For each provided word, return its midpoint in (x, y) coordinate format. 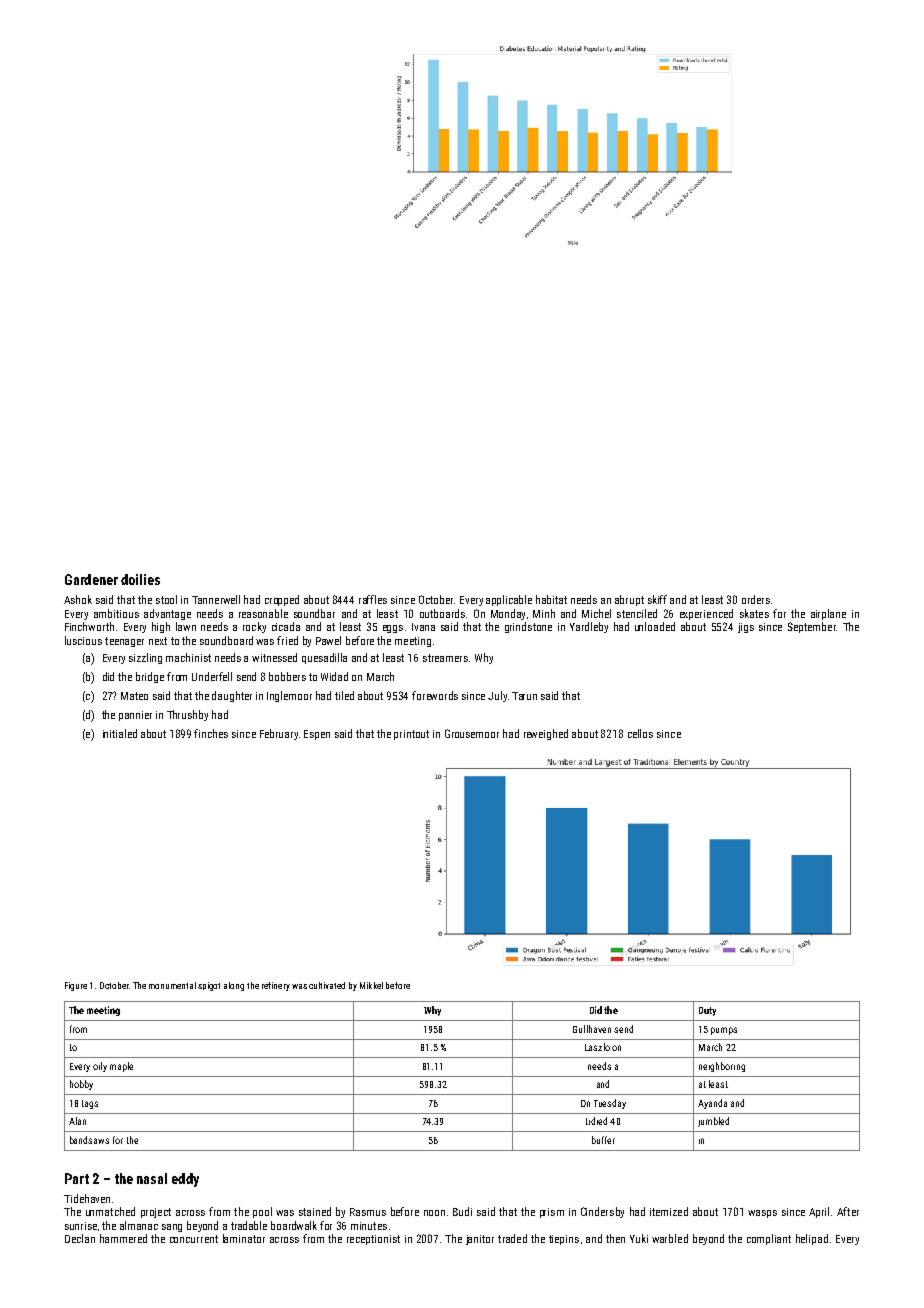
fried (287, 640)
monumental (172, 985)
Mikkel (371, 985)
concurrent (194, 1239)
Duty (707, 1011)
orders (756, 599)
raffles (373, 599)
